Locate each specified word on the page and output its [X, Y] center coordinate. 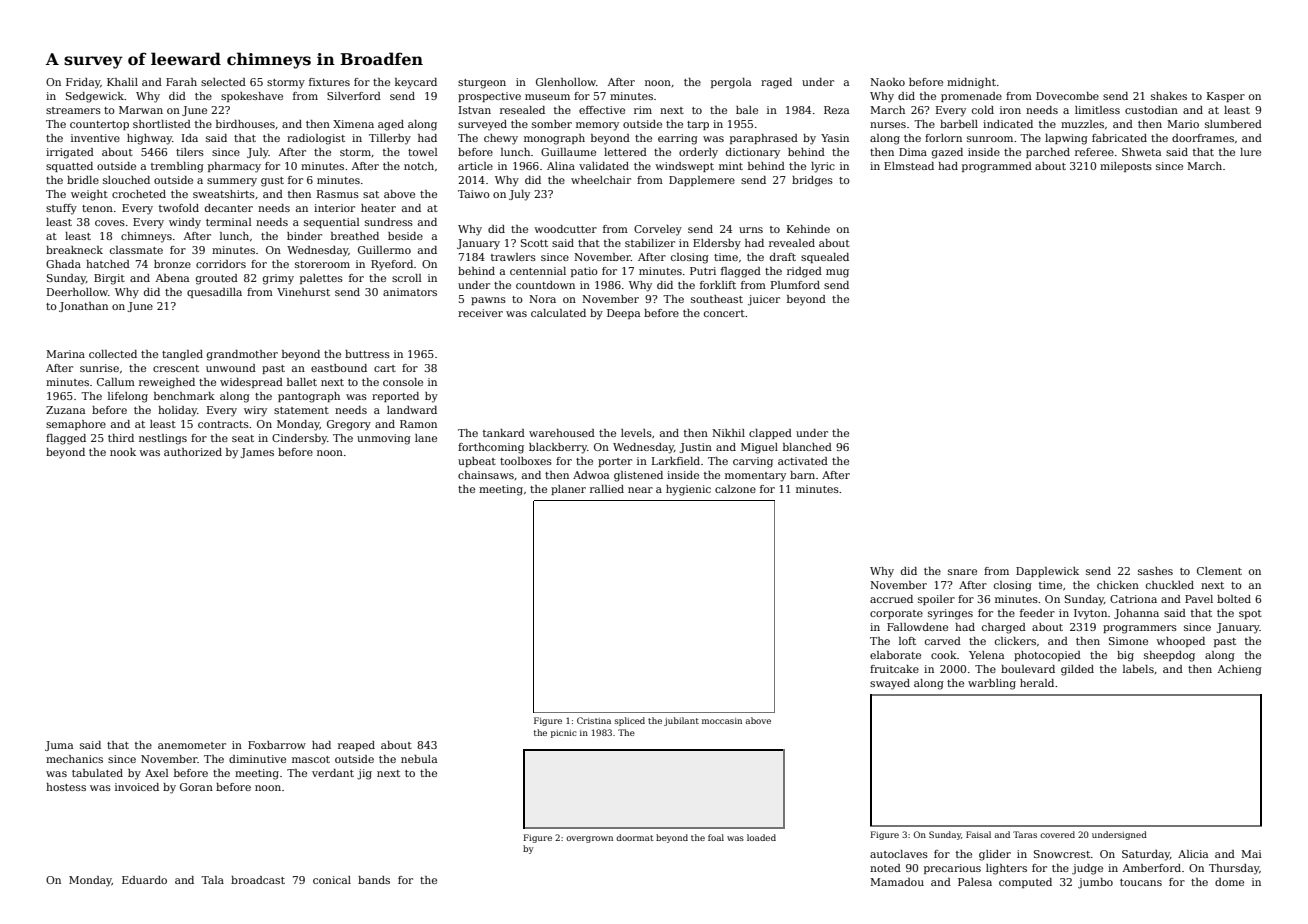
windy [185, 223]
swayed [890, 684]
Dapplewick [1047, 572]
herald [1037, 683]
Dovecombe [1067, 96]
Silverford [354, 96]
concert [724, 313]
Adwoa [591, 475]
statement [301, 410]
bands [374, 880]
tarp [698, 125]
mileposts [1126, 167]
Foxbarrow [277, 745]
